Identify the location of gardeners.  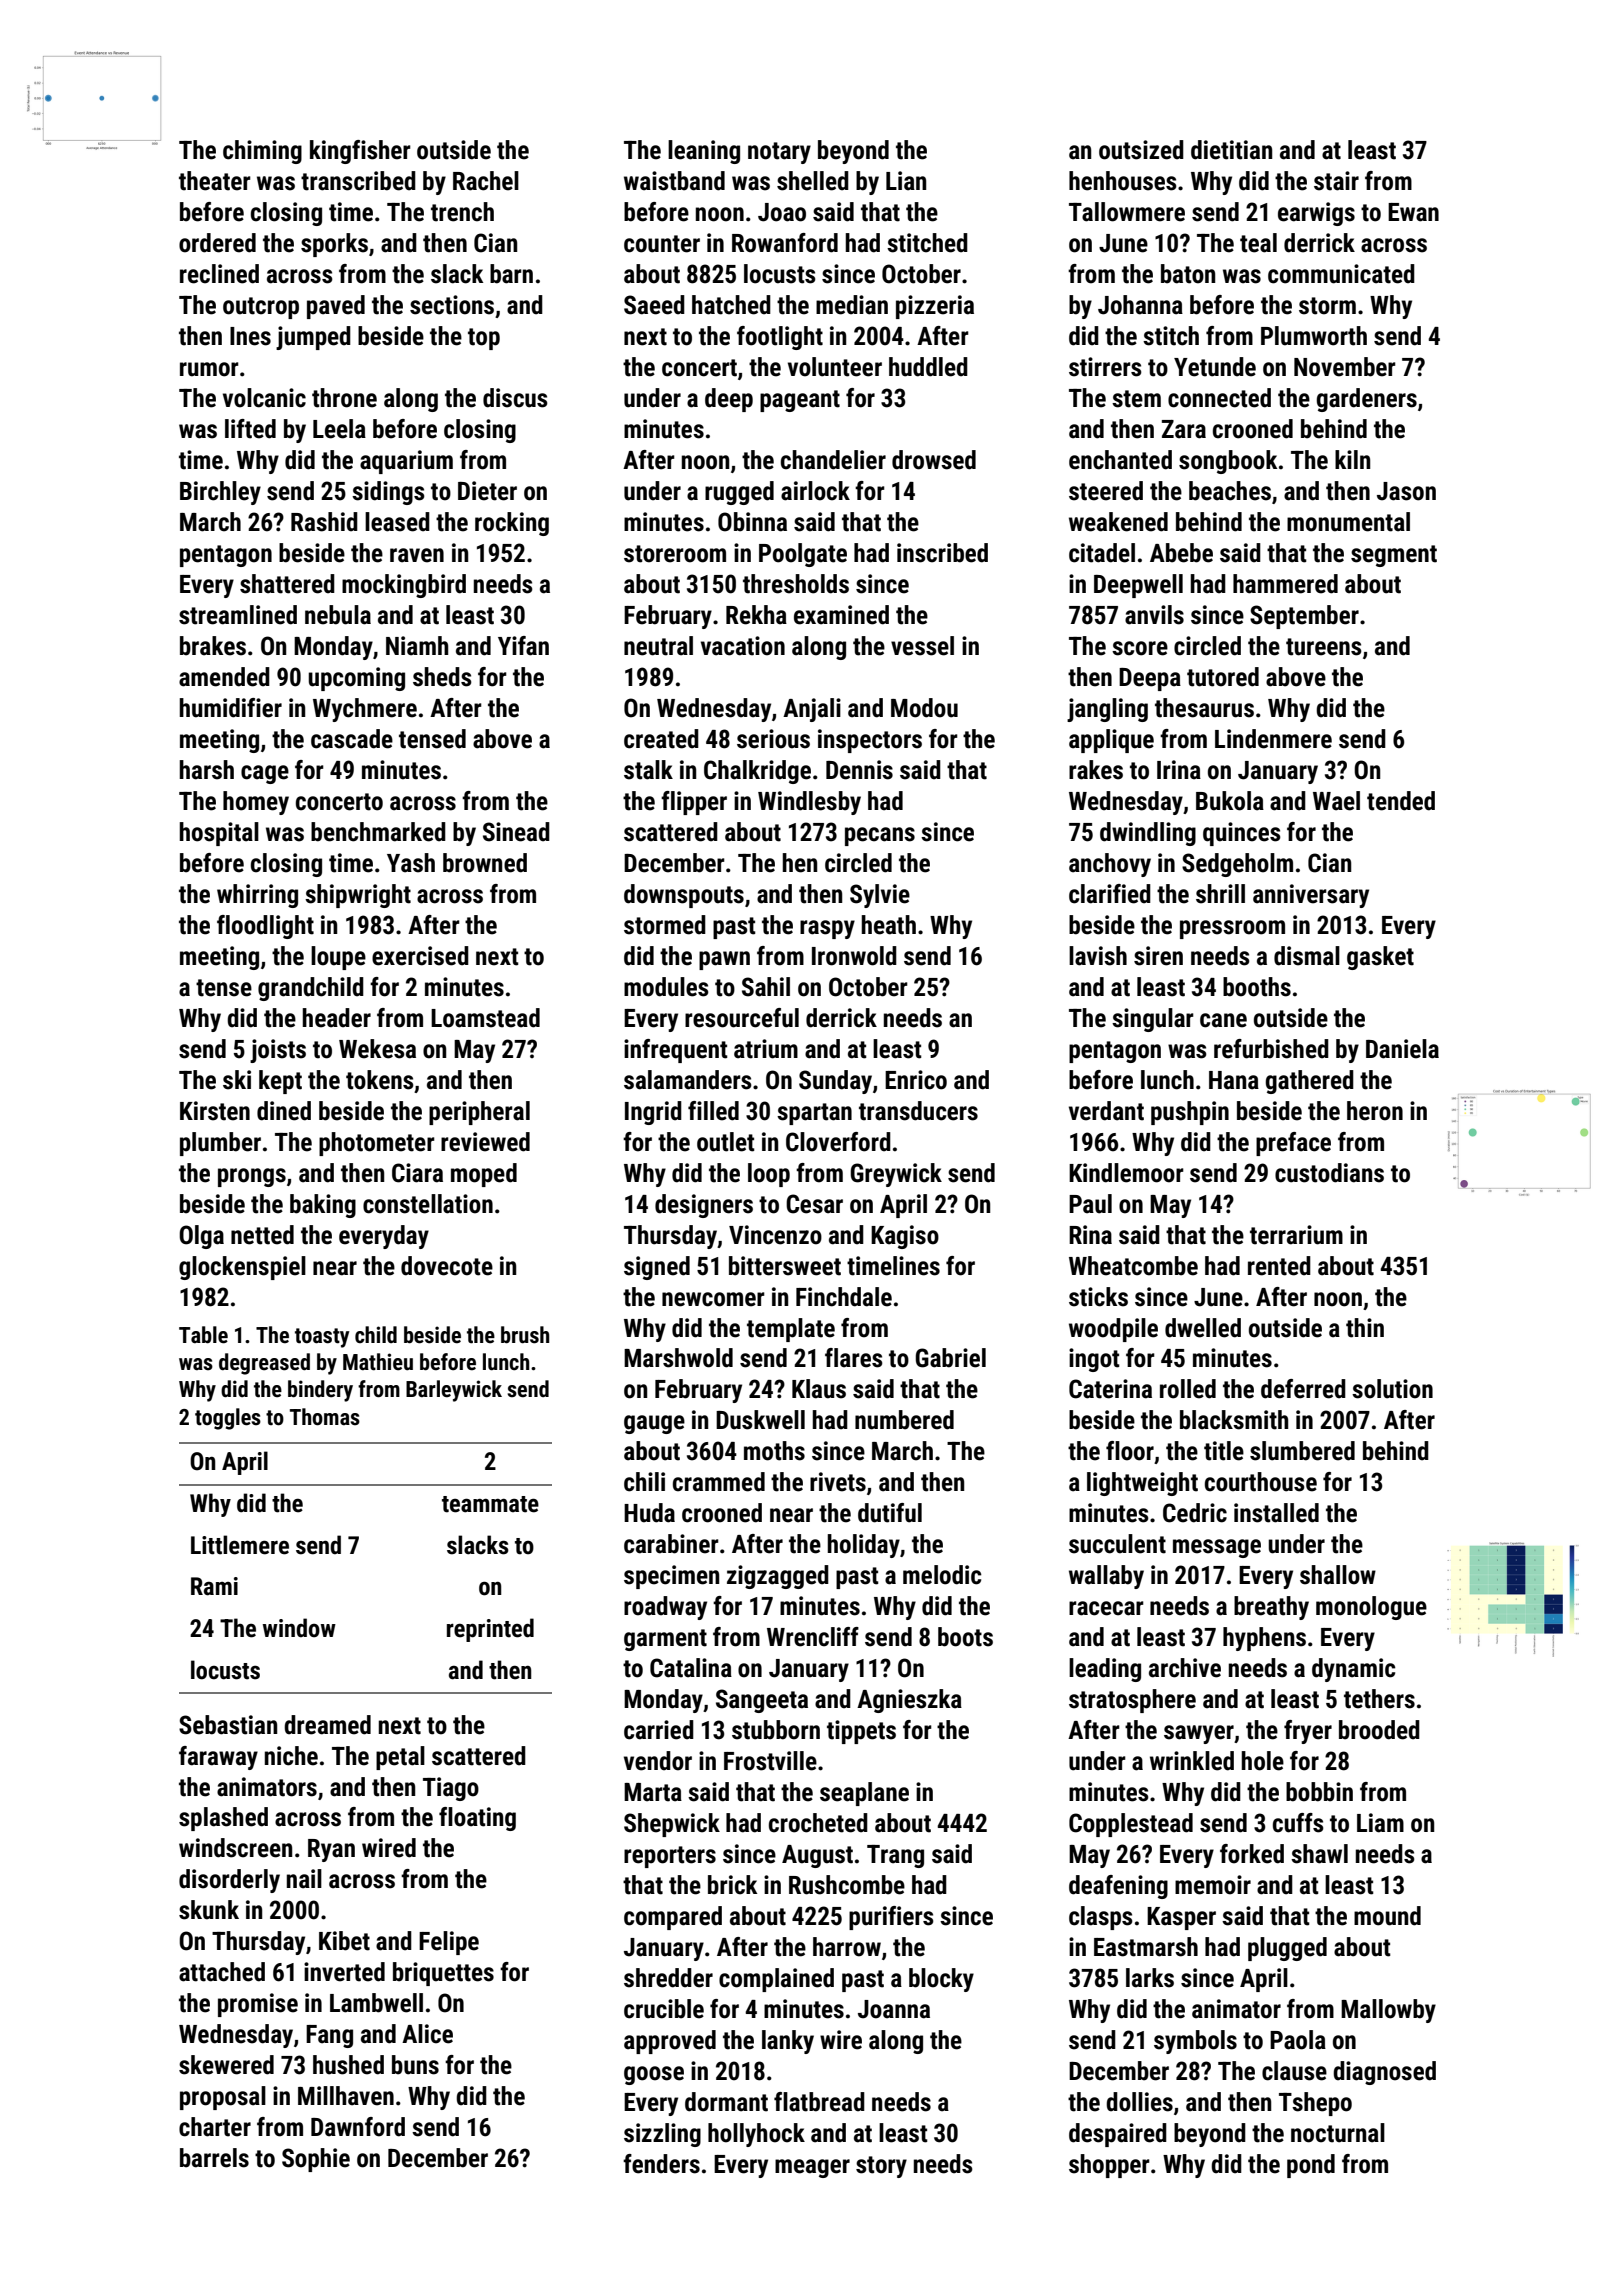
(1366, 400).
